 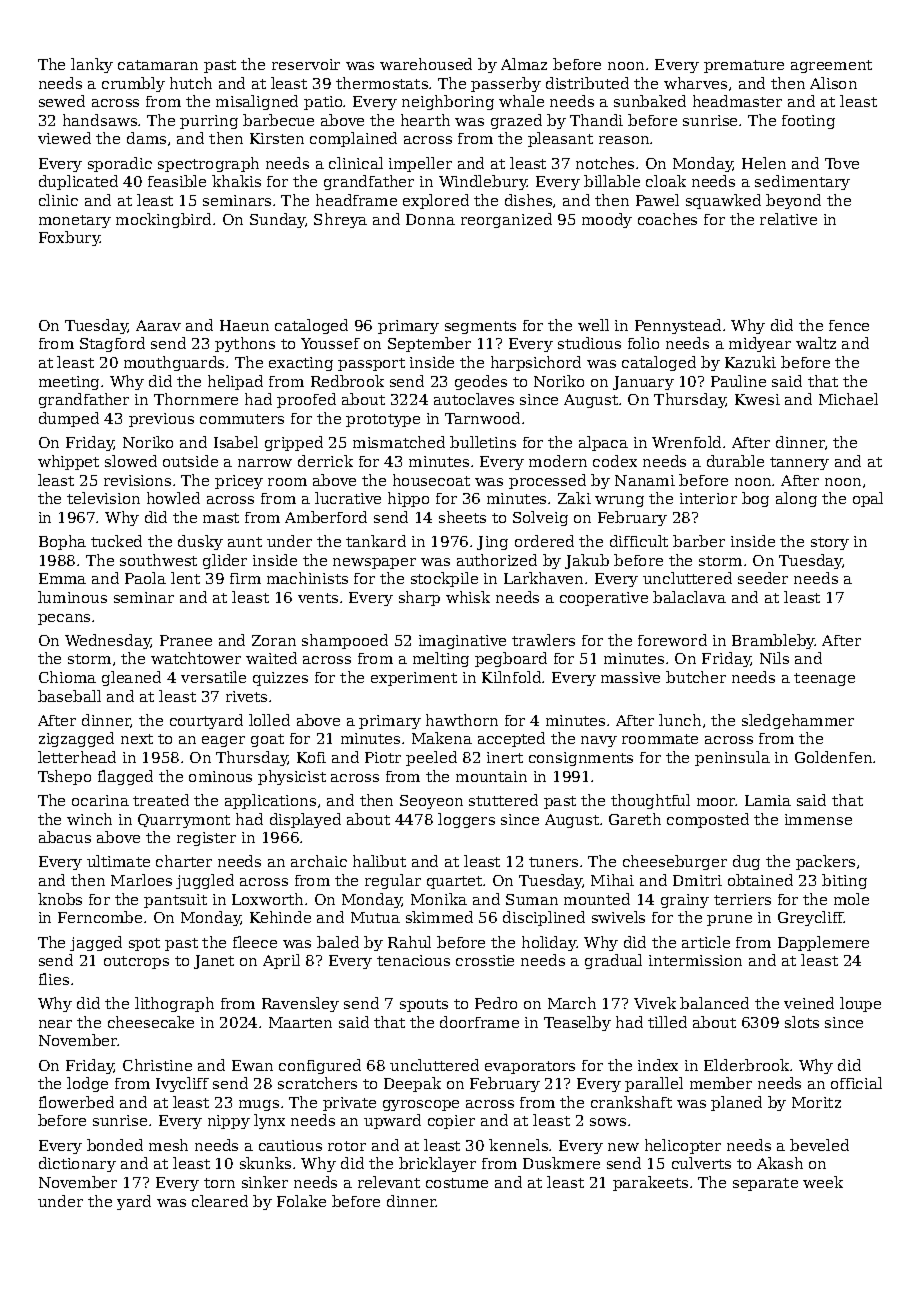 I want to click on skunks, so click(x=265, y=1163).
